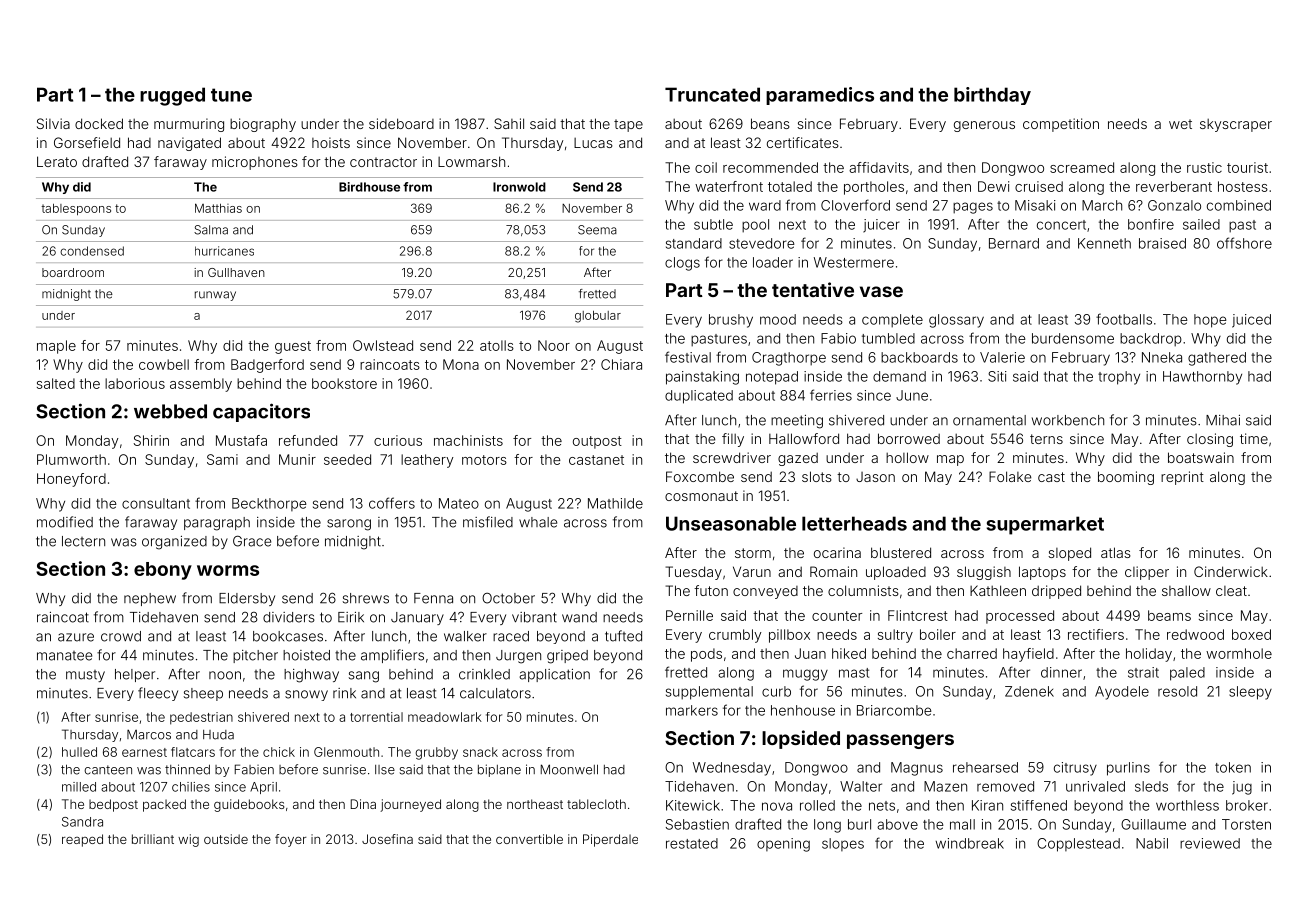 This screenshot has width=1308, height=924. I want to click on musty, so click(85, 676).
